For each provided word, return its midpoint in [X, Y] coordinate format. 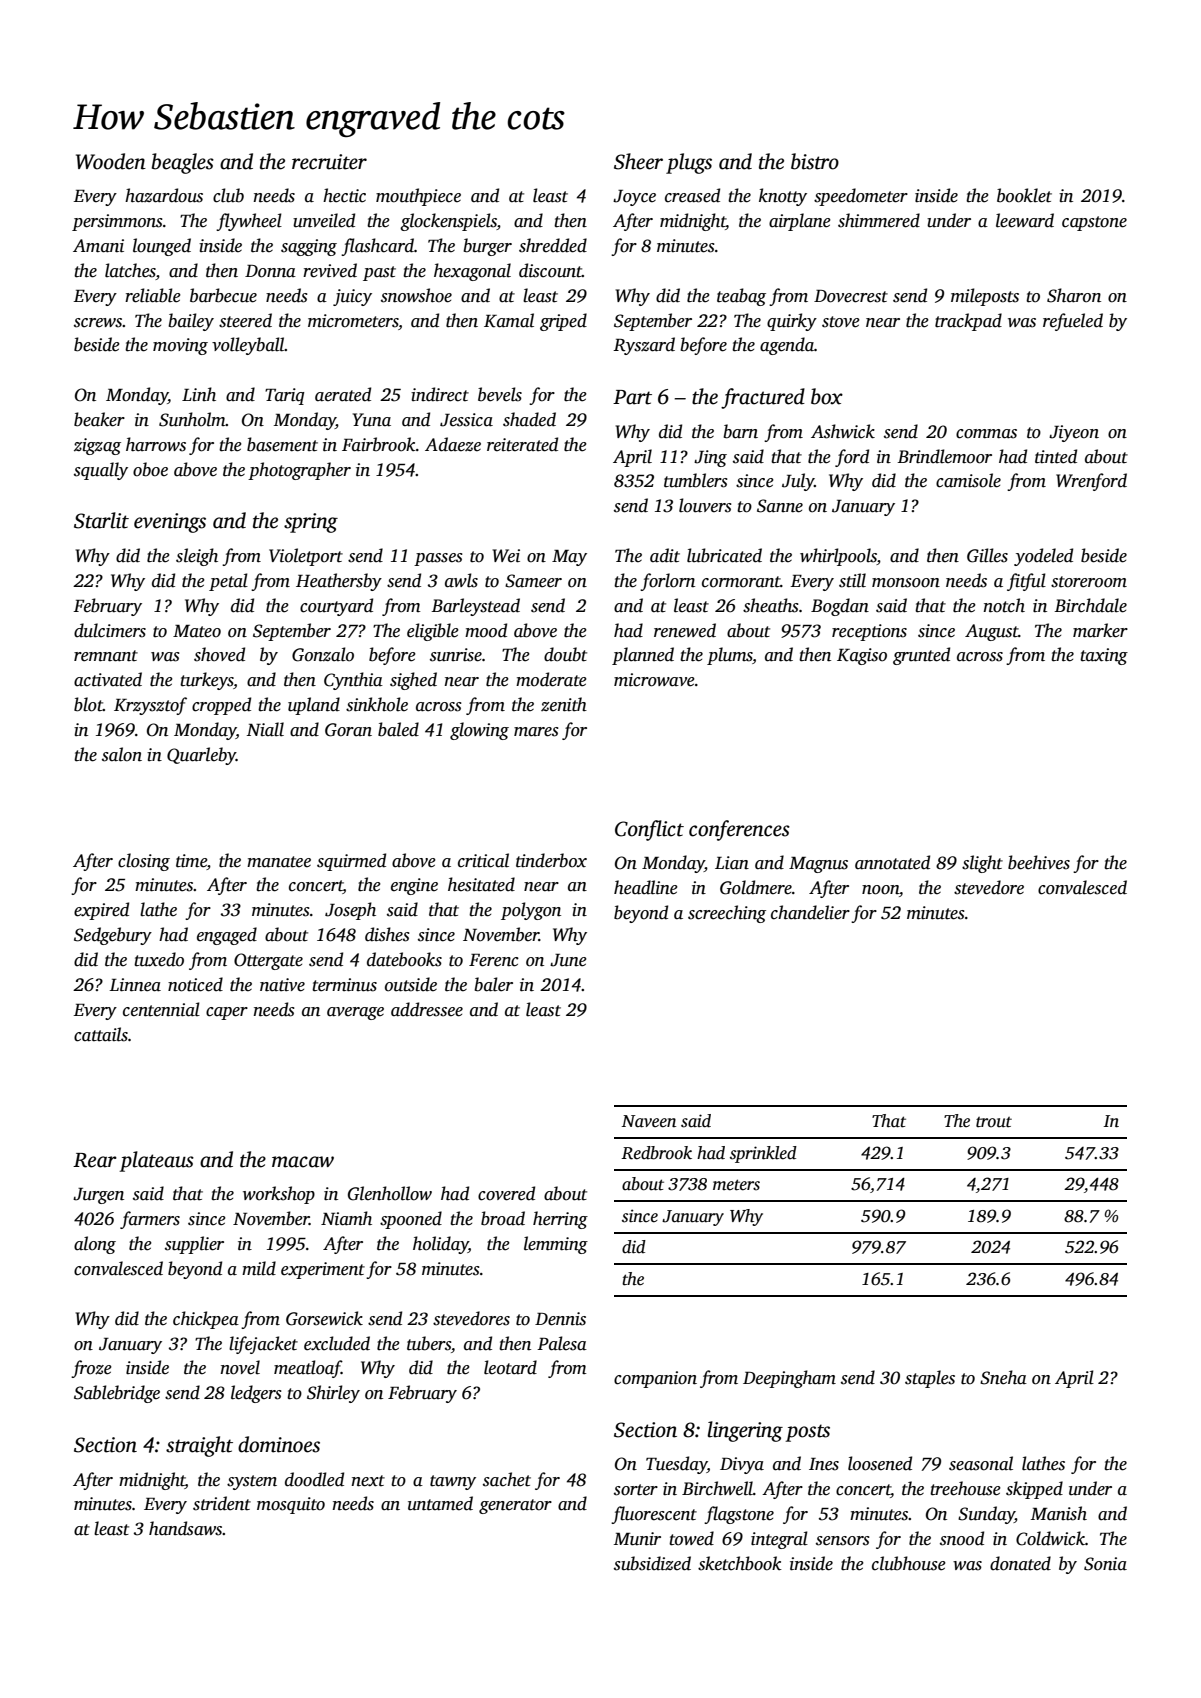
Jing [710, 458]
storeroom [1089, 582]
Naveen [649, 1121]
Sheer [638, 161]
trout [994, 1122]
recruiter [329, 162]
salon [122, 754]
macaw [303, 1162]
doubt [565, 654]
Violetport [306, 557]
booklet [1024, 195]
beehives [1039, 862]
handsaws [186, 1528]
